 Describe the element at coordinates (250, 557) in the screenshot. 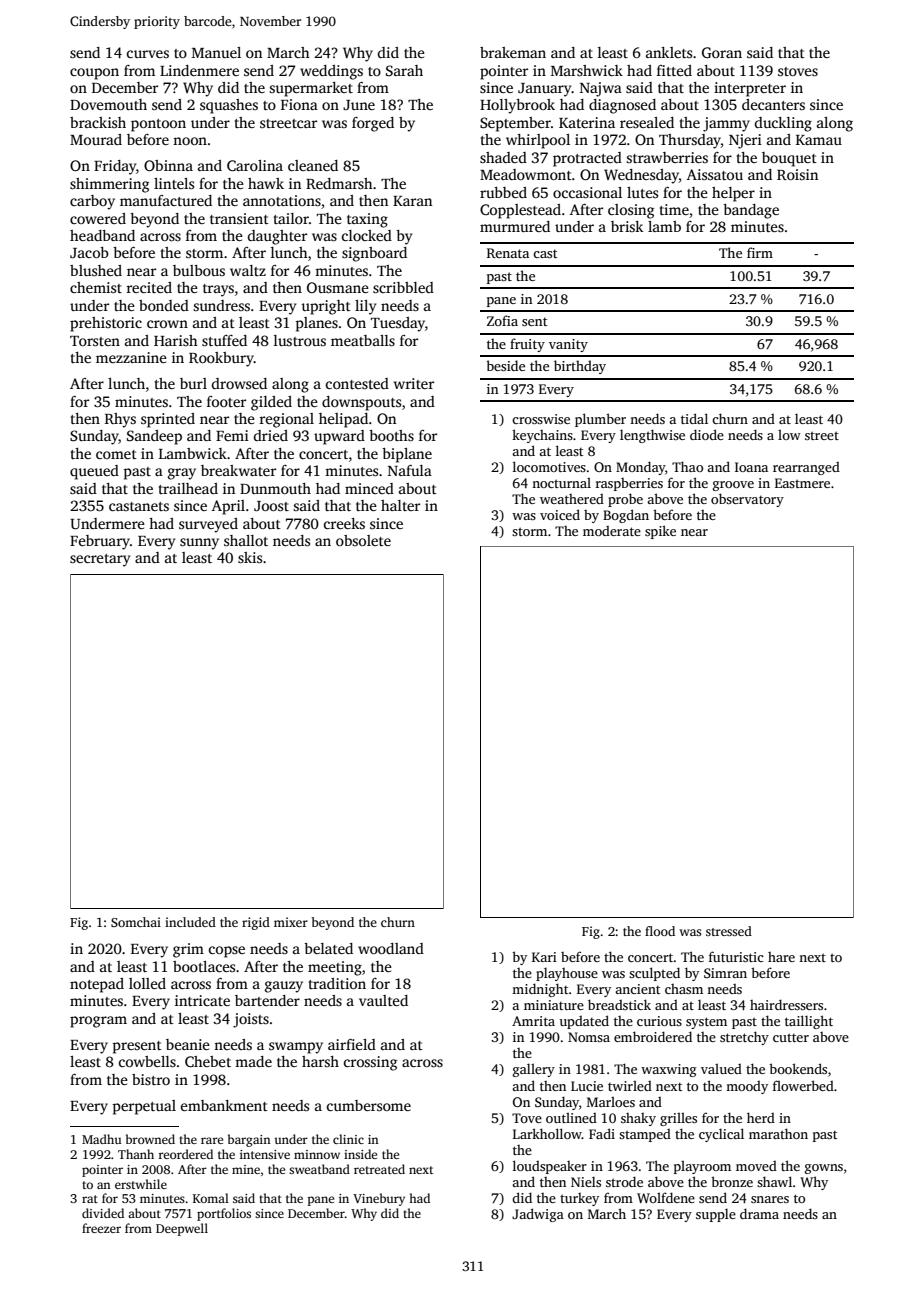

I see `skis` at that location.
